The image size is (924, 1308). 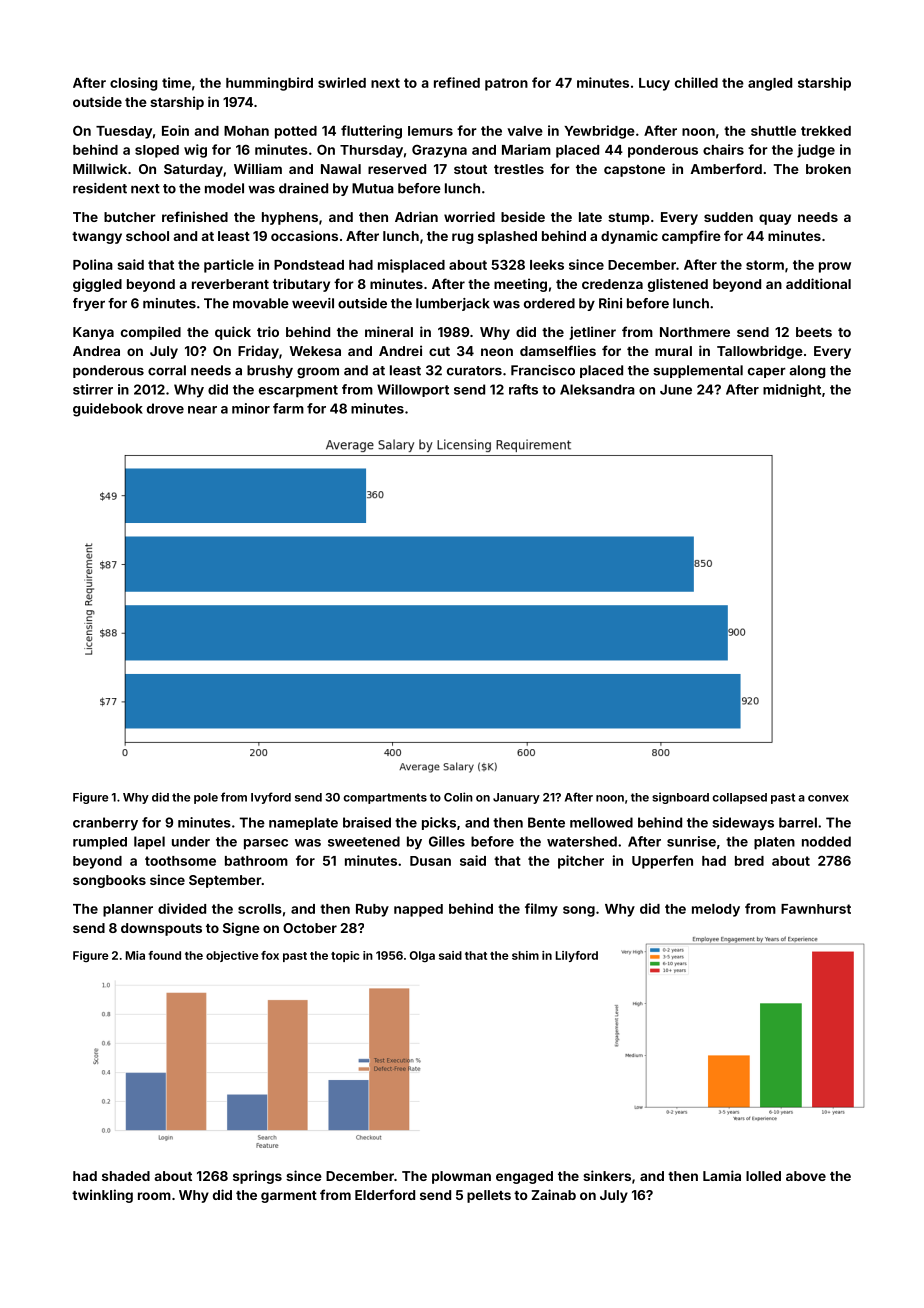 I want to click on cranberry, so click(x=105, y=824).
